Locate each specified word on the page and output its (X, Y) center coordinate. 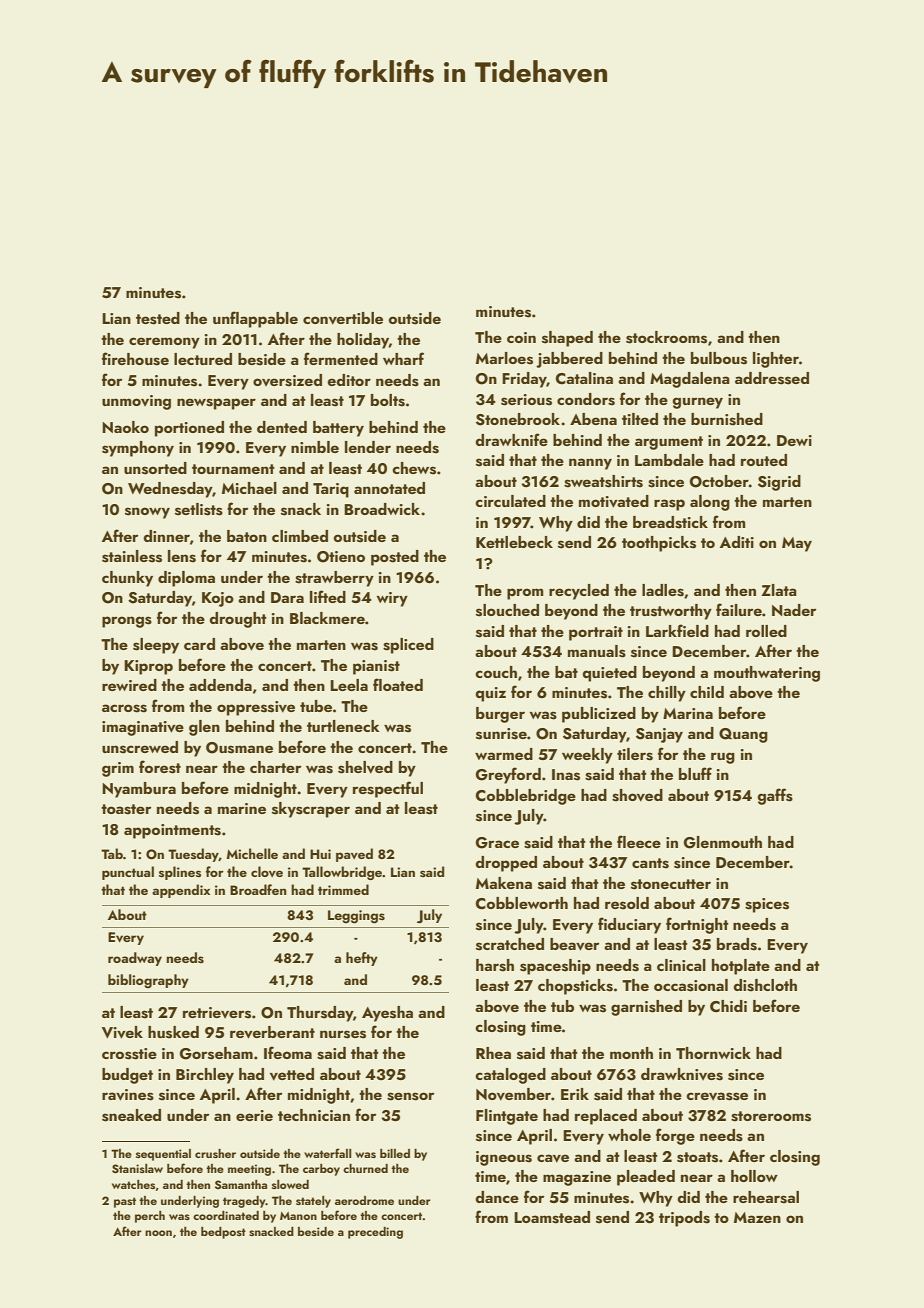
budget (127, 1076)
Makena (504, 883)
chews (414, 468)
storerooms (771, 1116)
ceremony (164, 343)
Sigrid (779, 483)
